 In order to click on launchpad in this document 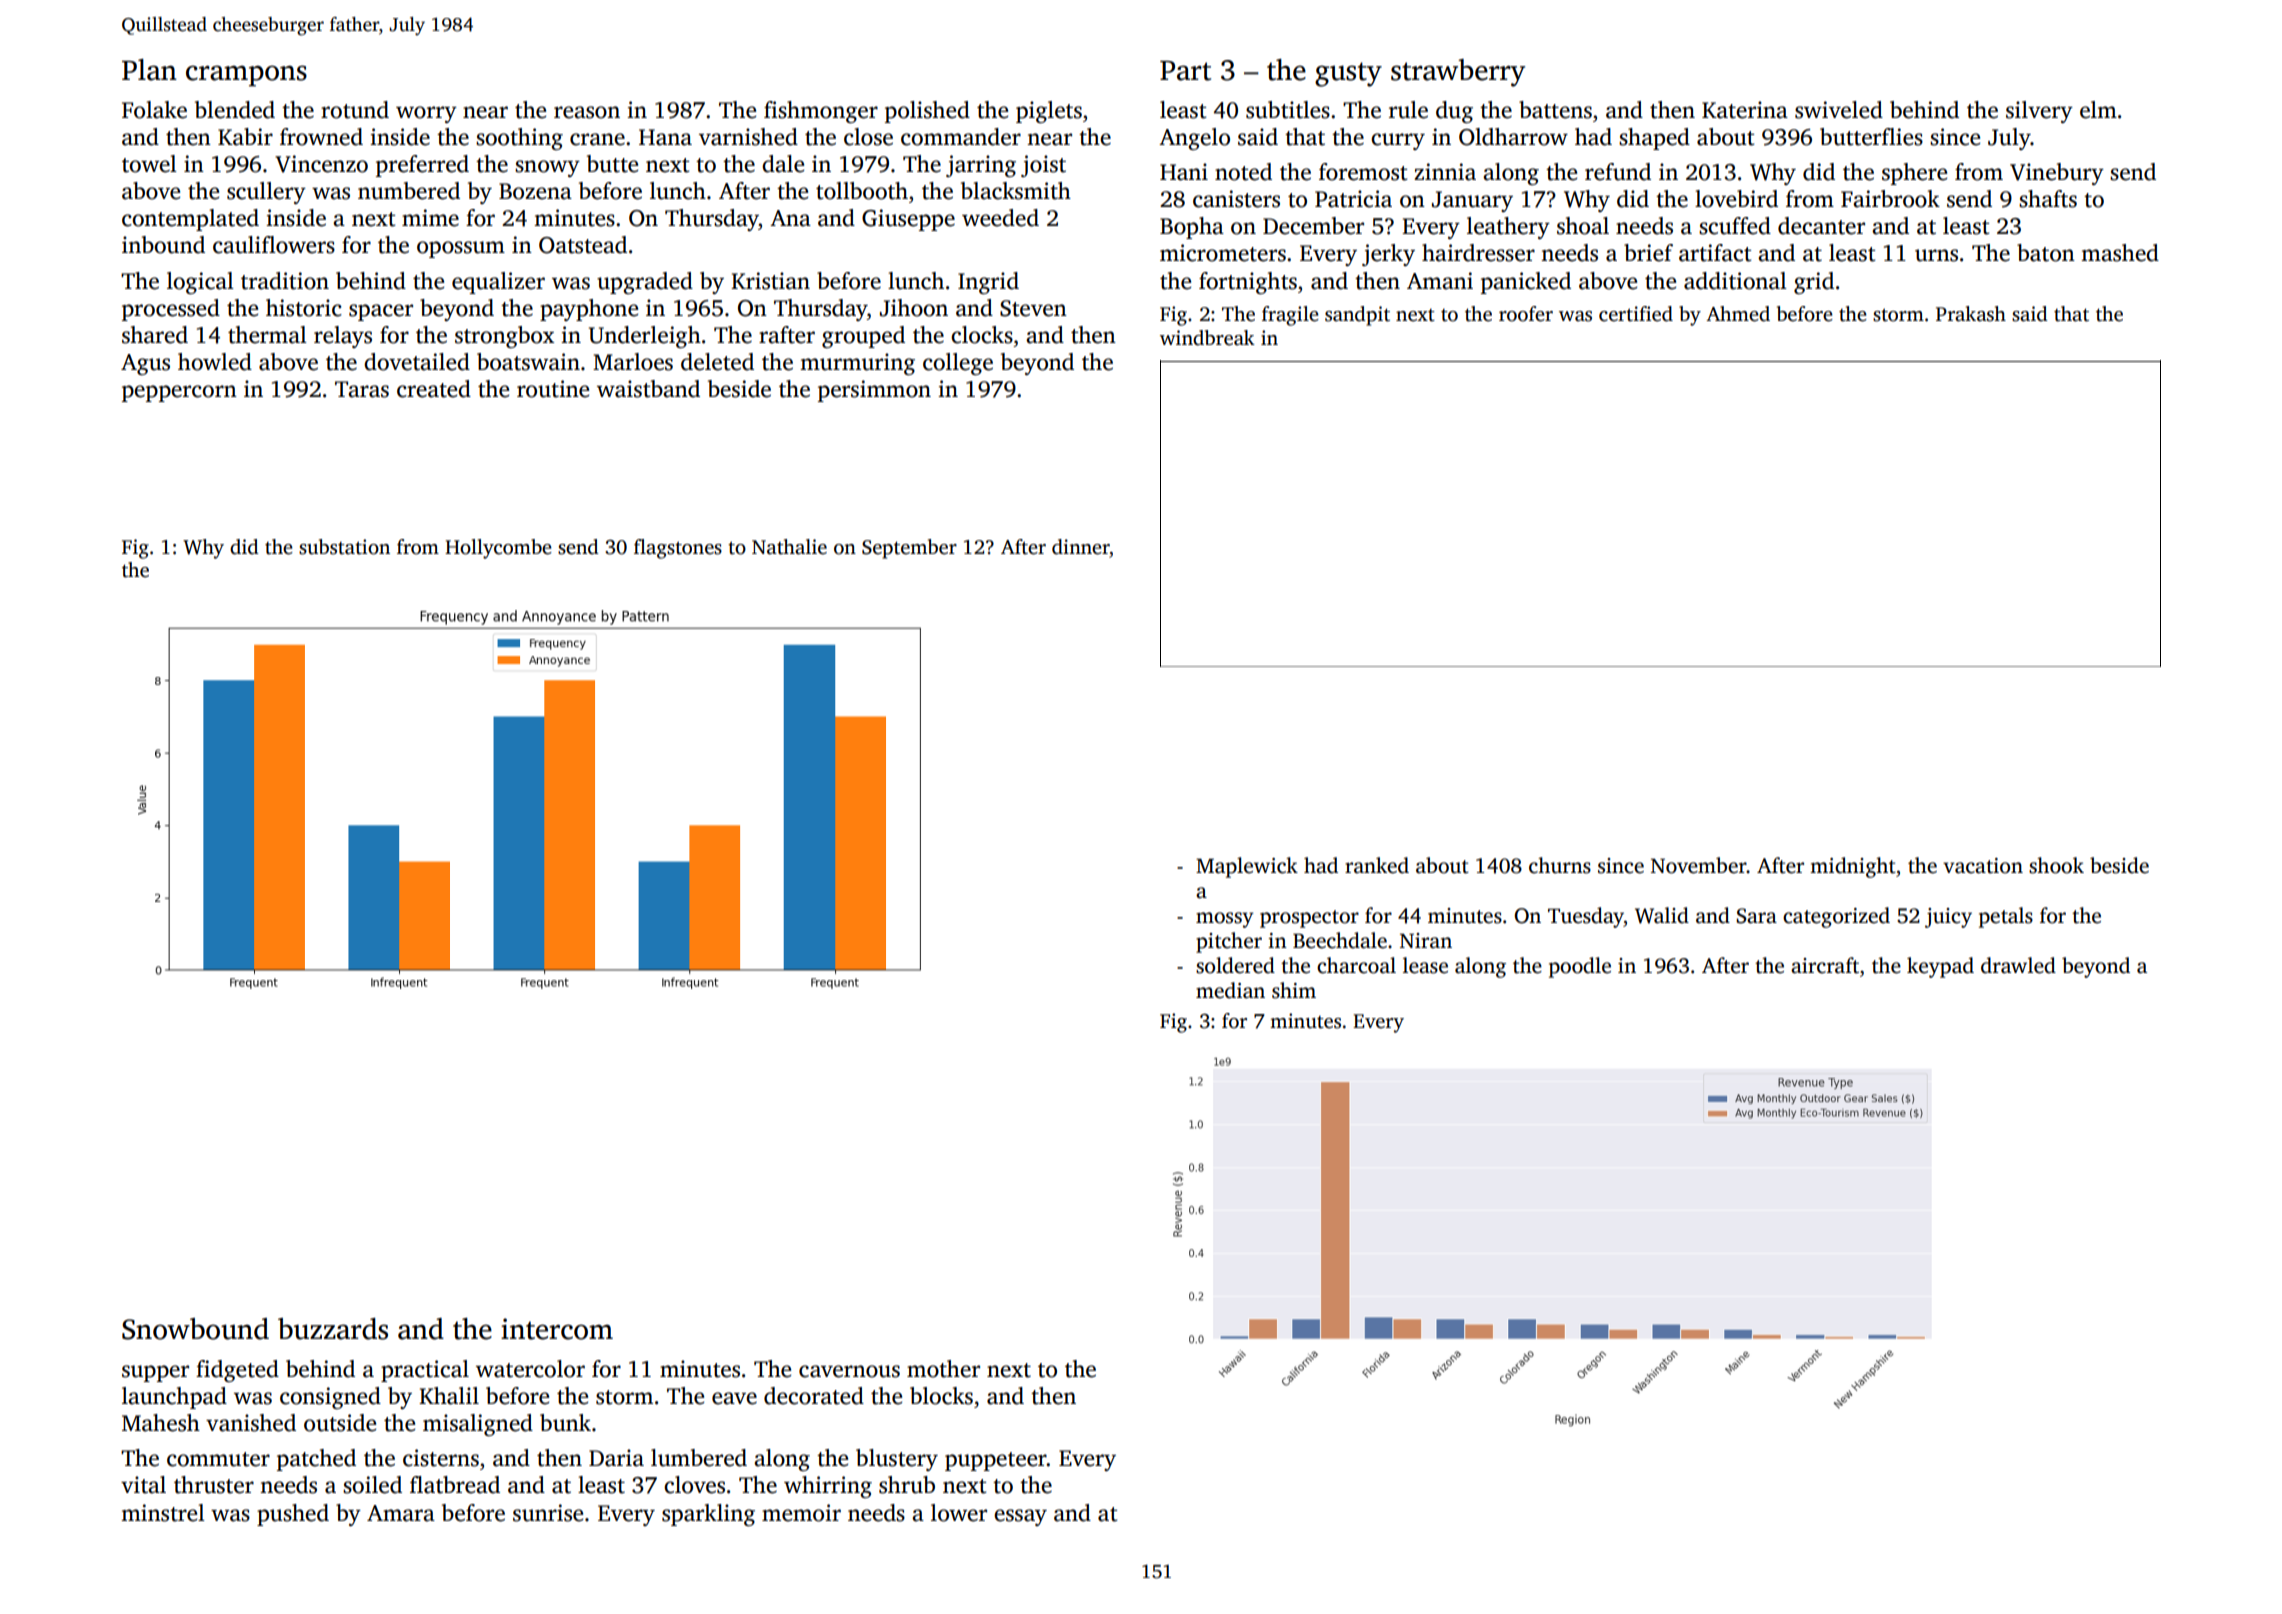, I will do `click(174, 1398)`.
